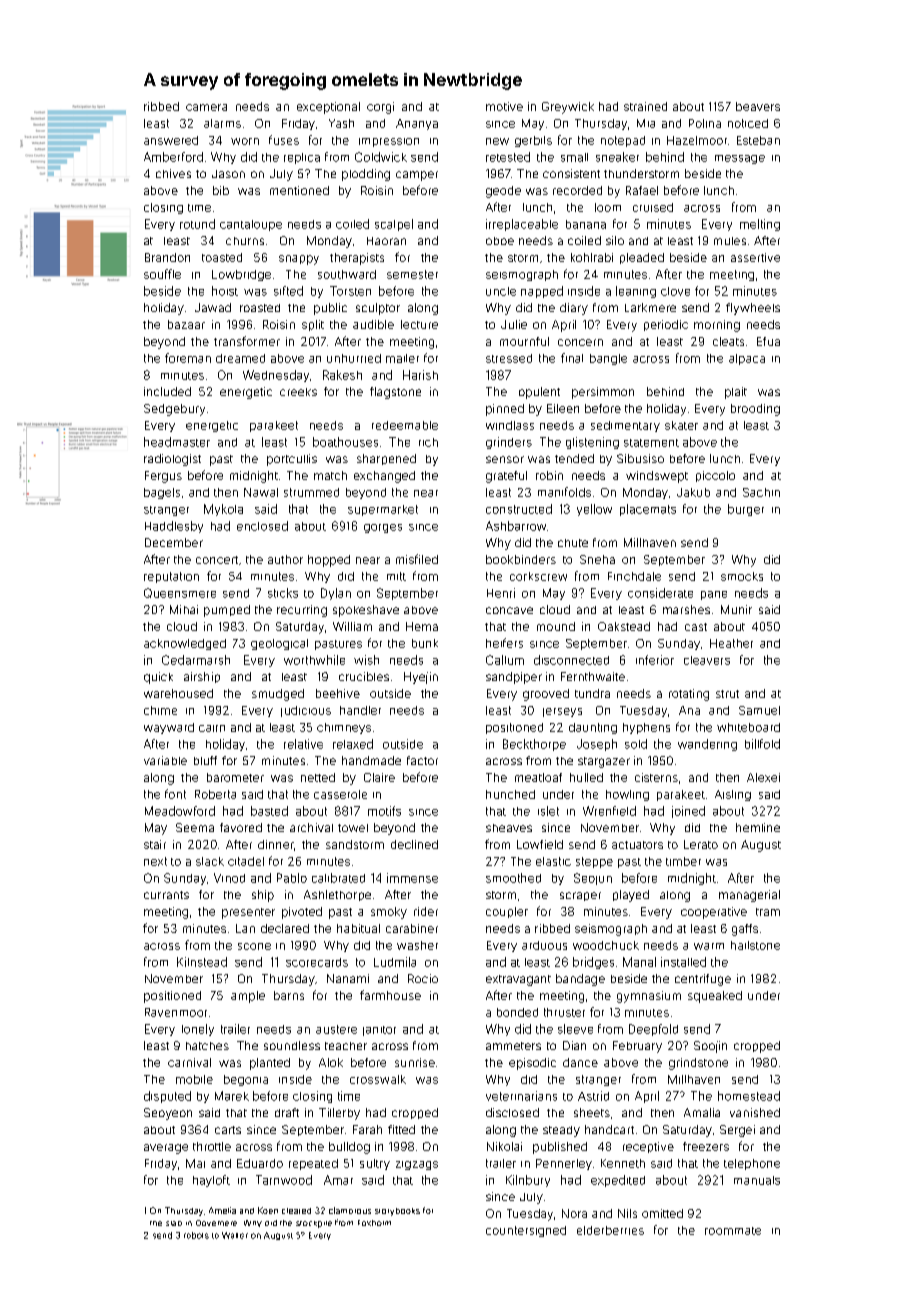  I want to click on zigzags, so click(417, 1165).
